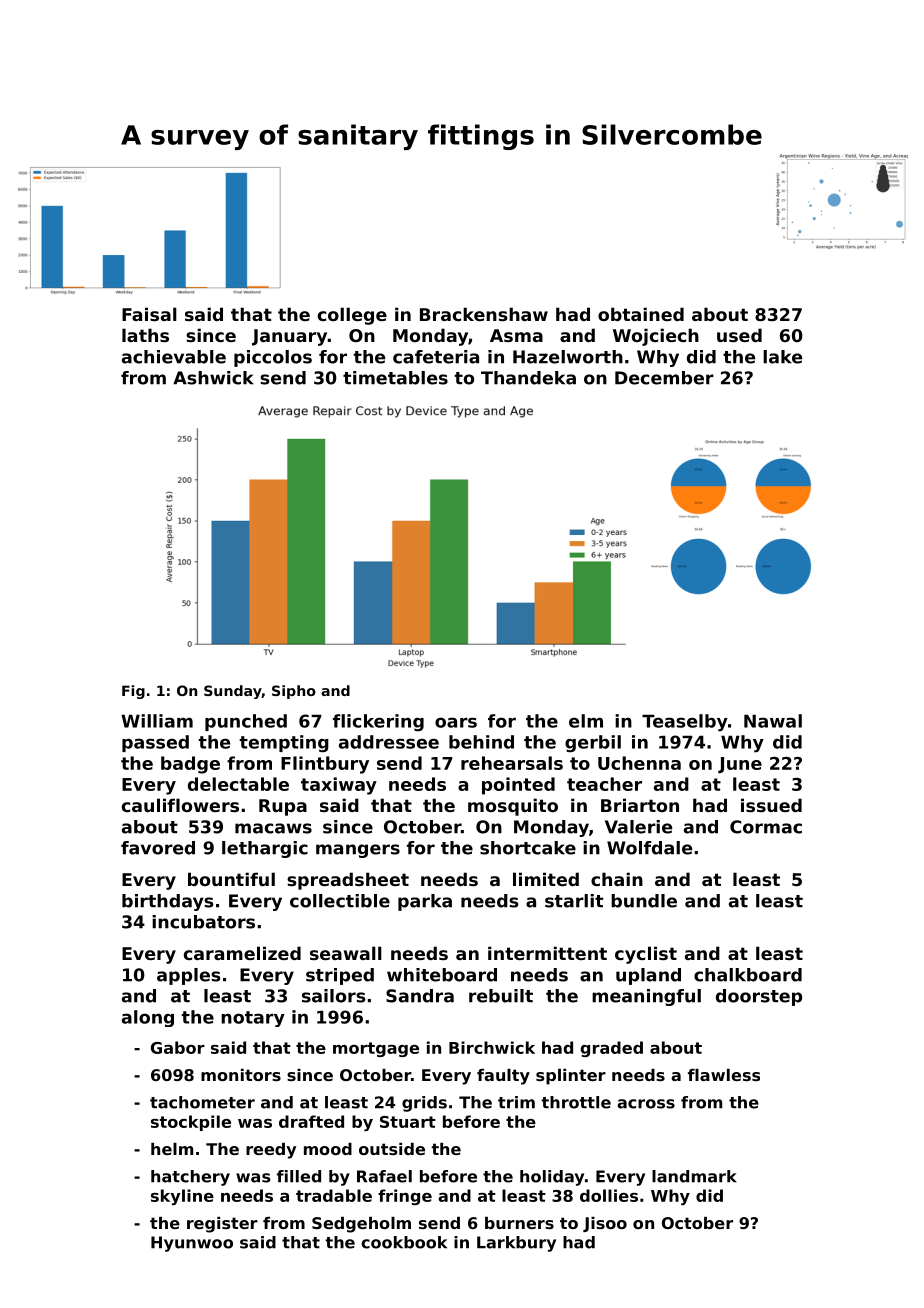  I want to click on Hyunwoo, so click(192, 1244).
